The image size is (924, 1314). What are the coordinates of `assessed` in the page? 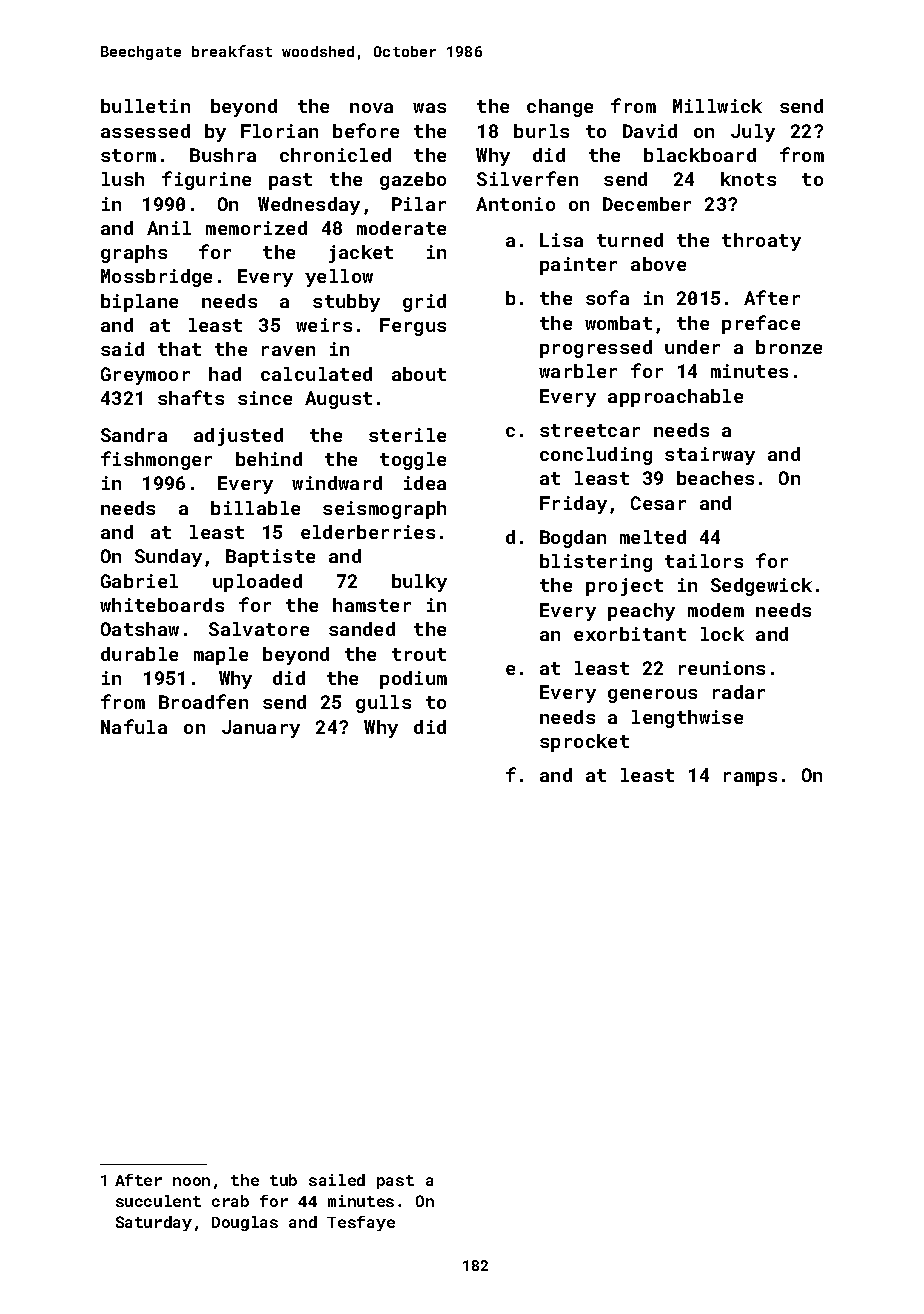 It's located at (145, 131).
